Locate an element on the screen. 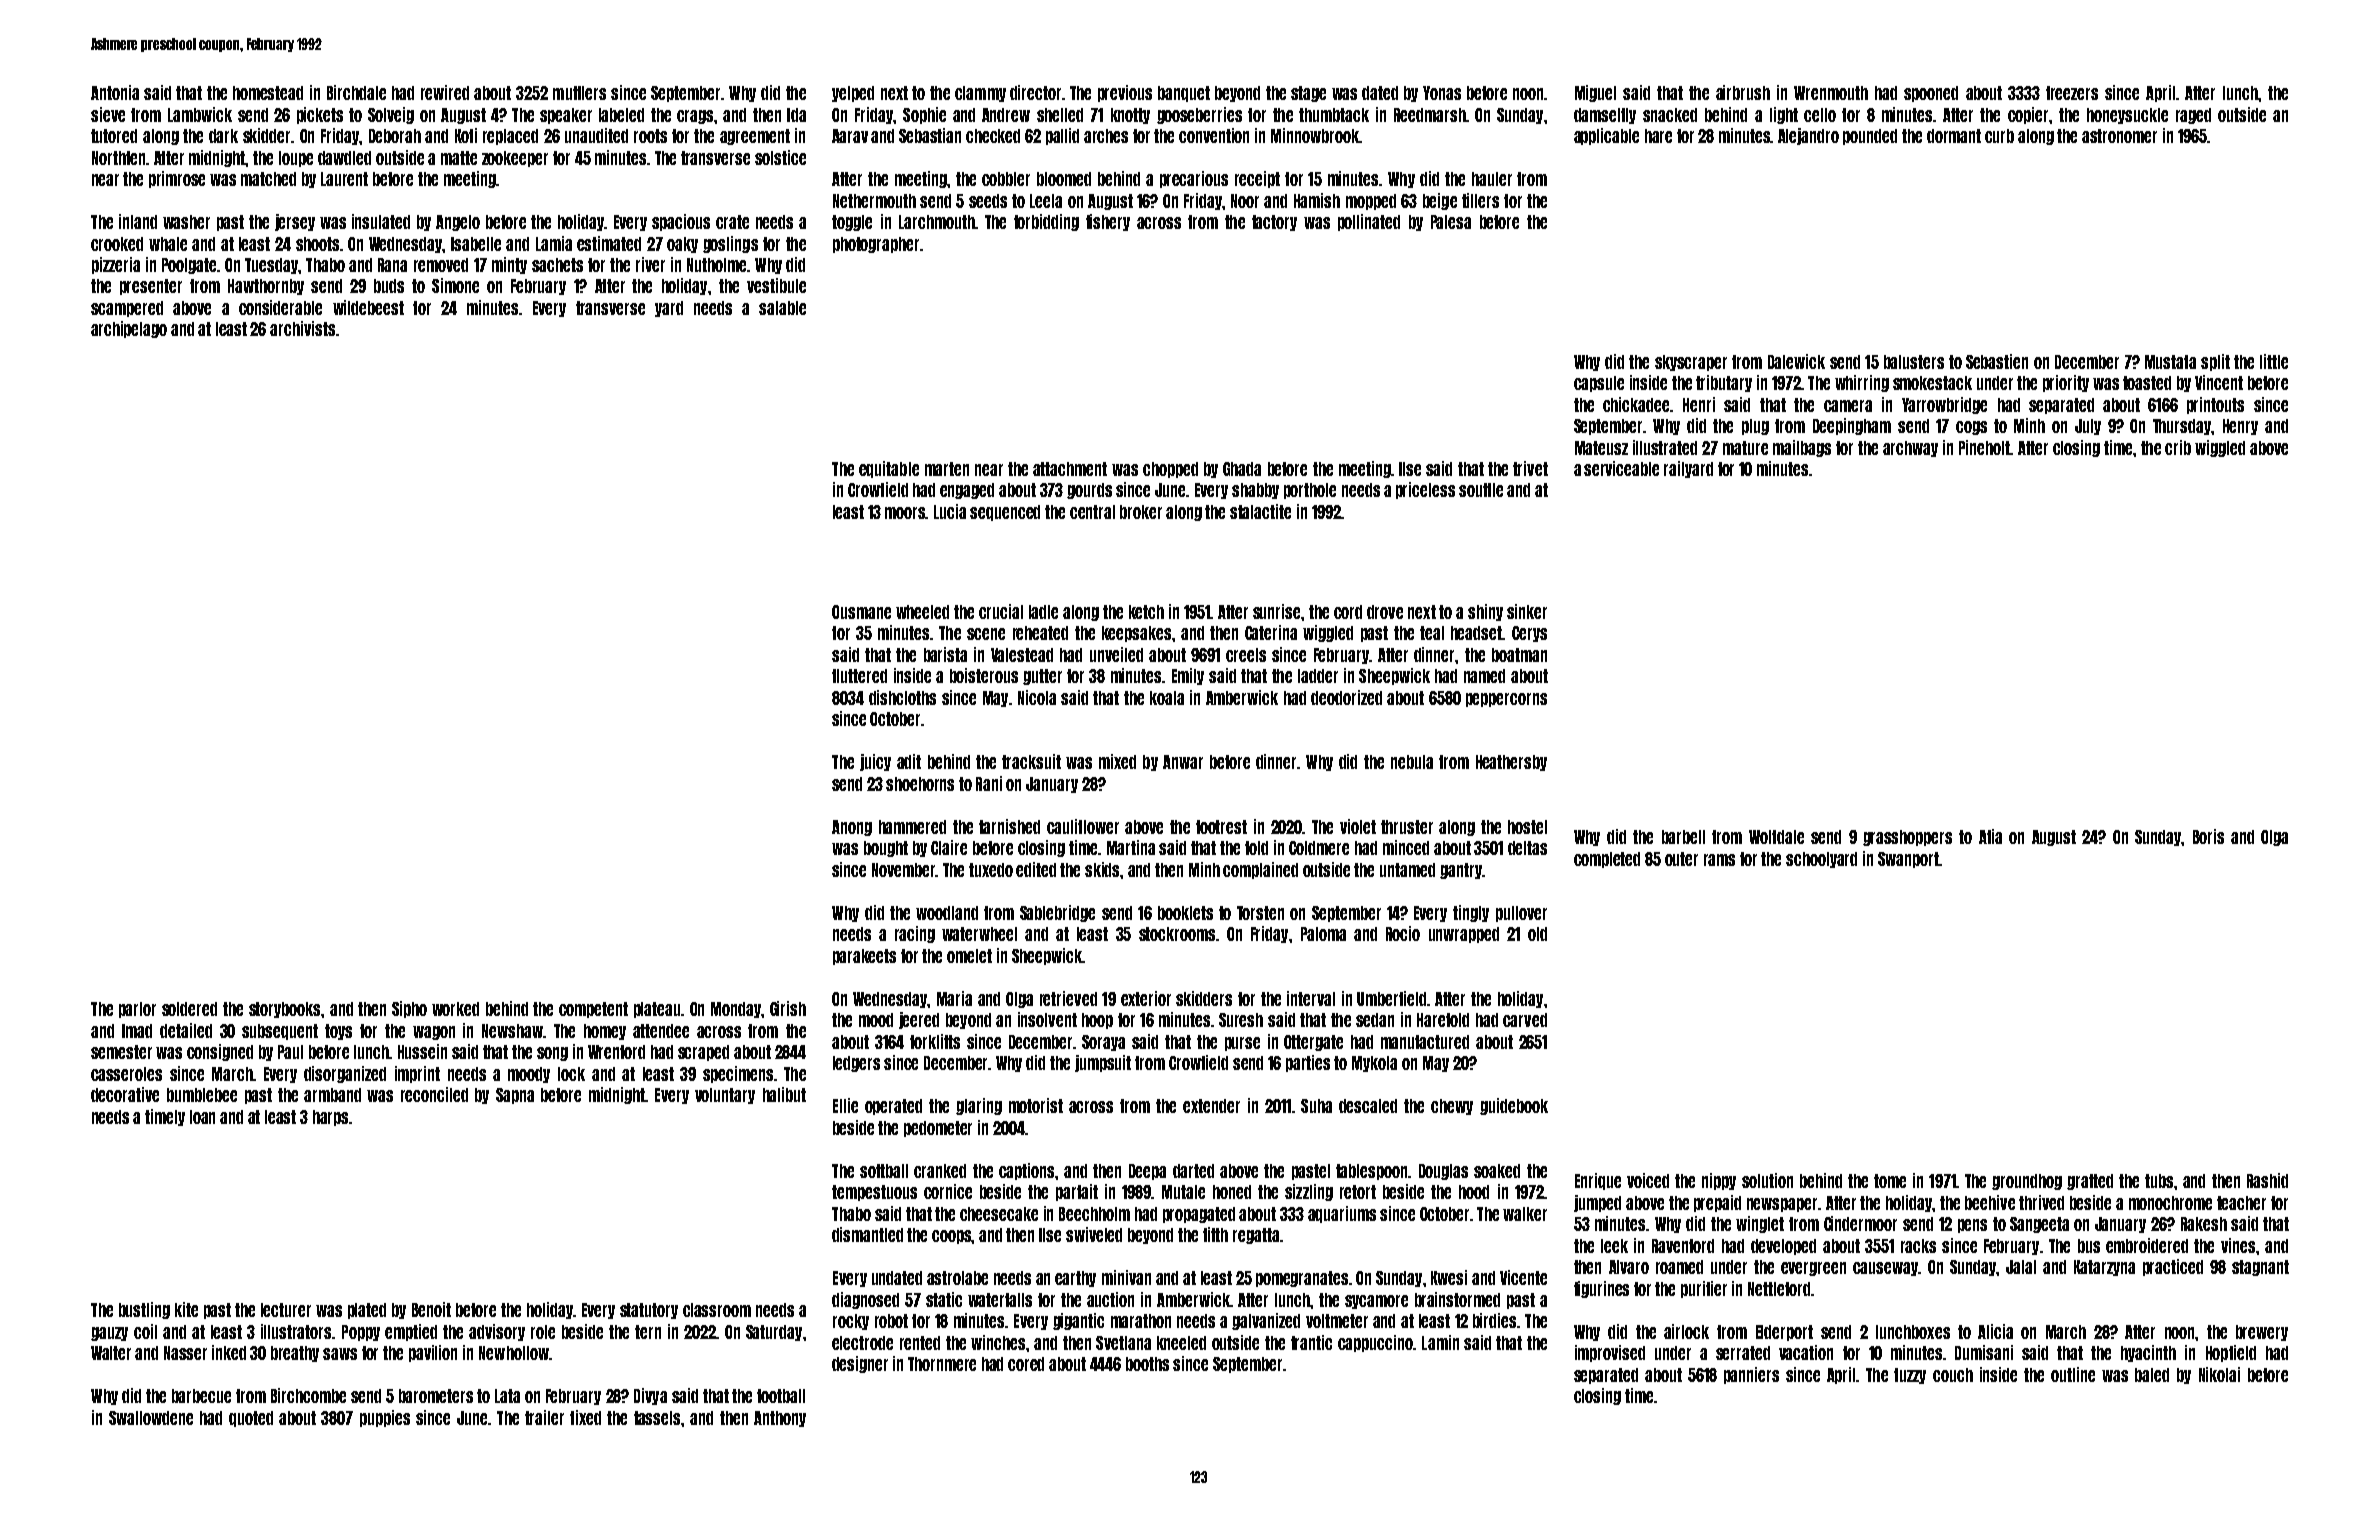 The height and width of the screenshot is (1540, 2380). kite is located at coordinates (186, 1309).
